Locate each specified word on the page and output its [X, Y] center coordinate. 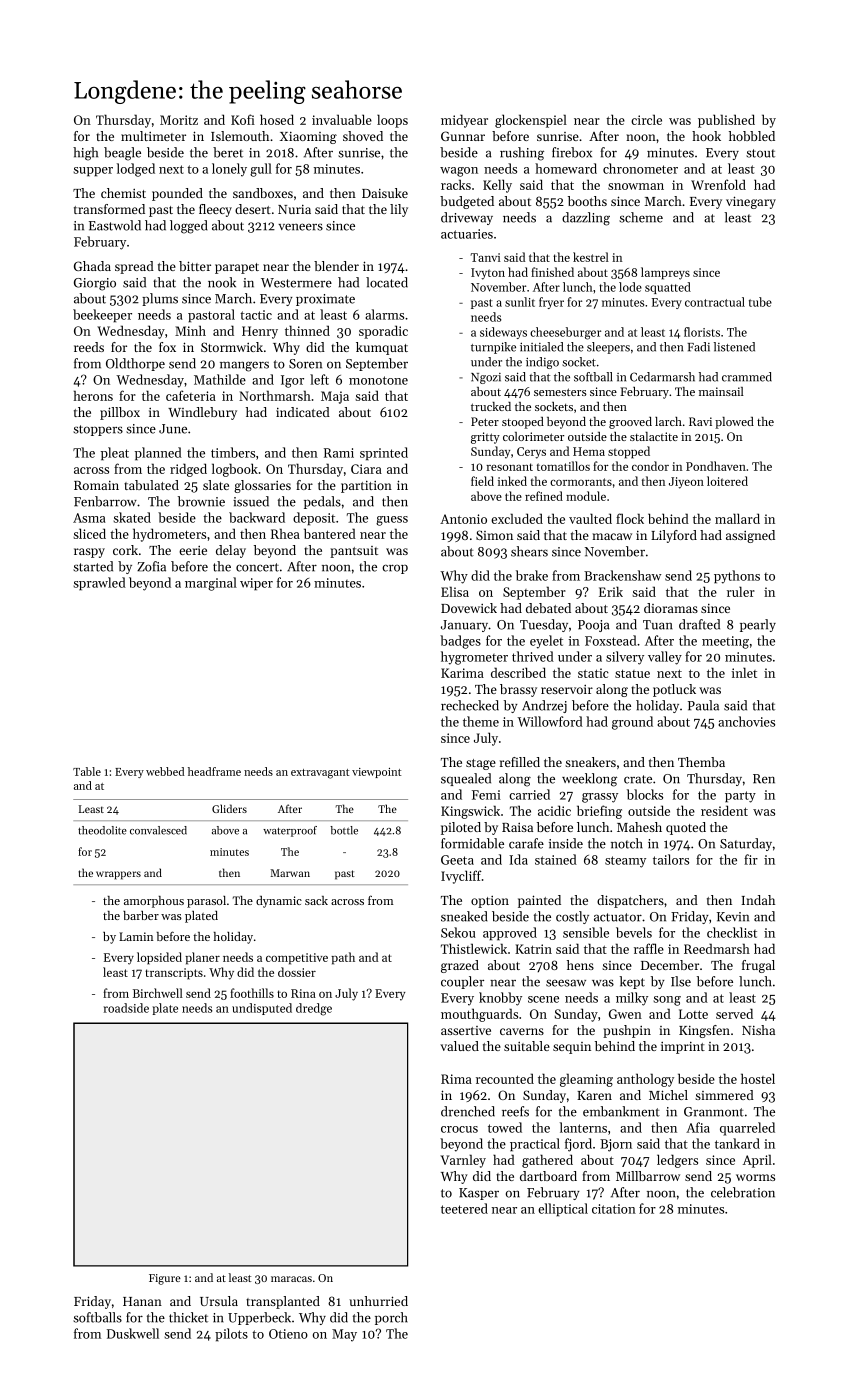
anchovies [746, 721]
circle [646, 119]
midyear [464, 121]
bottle [344, 830]
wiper [256, 584]
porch [391, 1318]
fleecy [215, 210]
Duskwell [133, 1333]
